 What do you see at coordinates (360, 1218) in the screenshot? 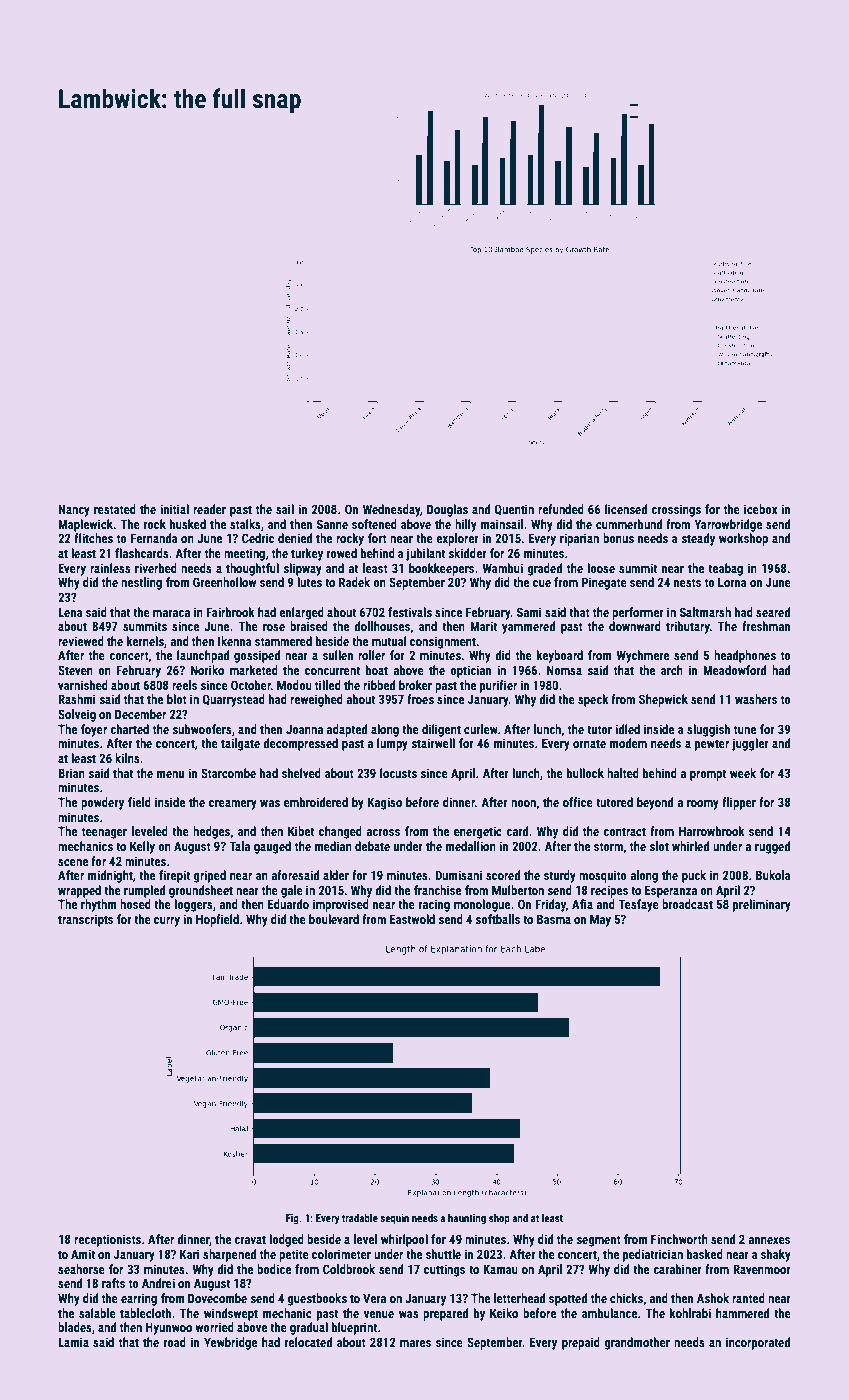
I see `tradable` at bounding box center [360, 1218].
